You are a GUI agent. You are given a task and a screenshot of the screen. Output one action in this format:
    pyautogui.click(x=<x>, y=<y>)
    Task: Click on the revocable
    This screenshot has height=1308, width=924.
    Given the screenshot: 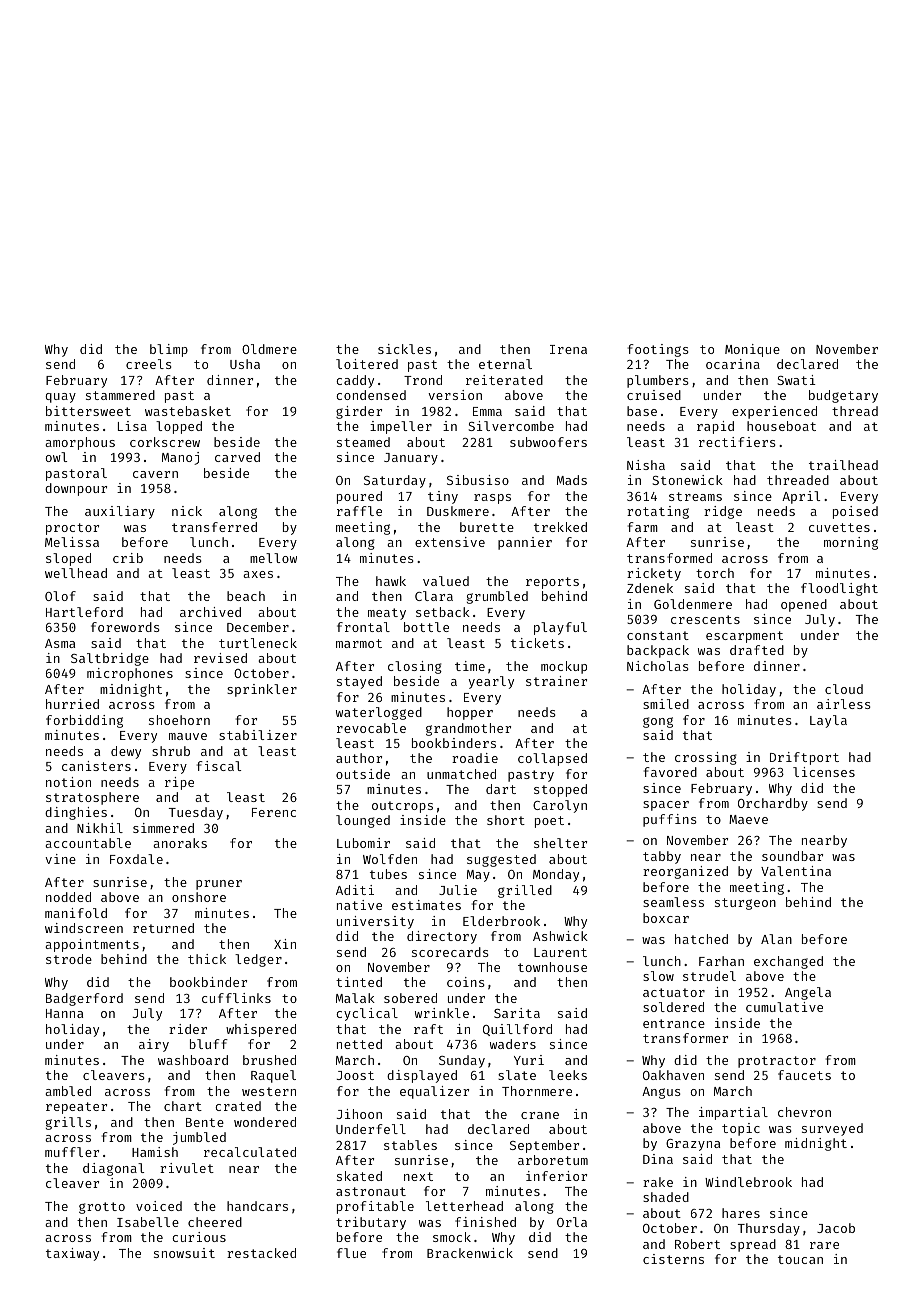 What is the action you would take?
    pyautogui.click(x=371, y=728)
